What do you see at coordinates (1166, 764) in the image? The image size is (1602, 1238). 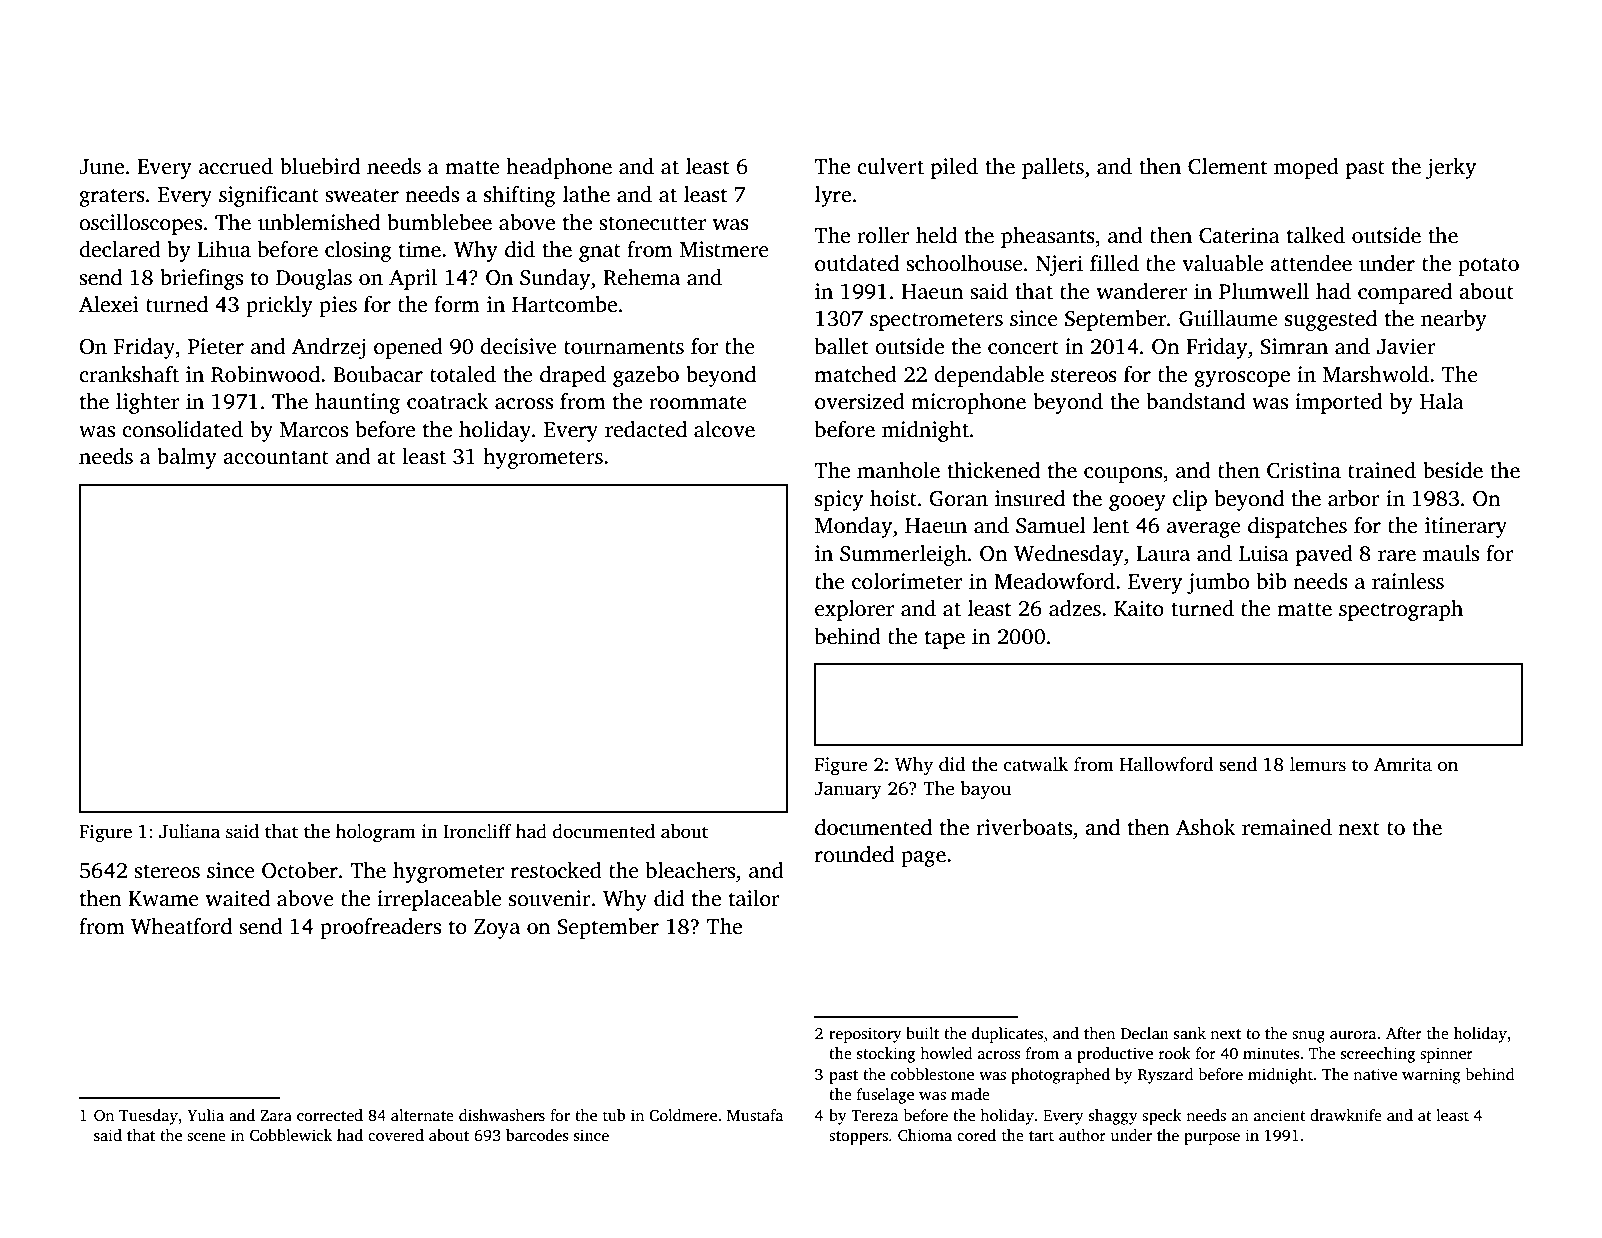 I see `Hallowford` at bounding box center [1166, 764].
